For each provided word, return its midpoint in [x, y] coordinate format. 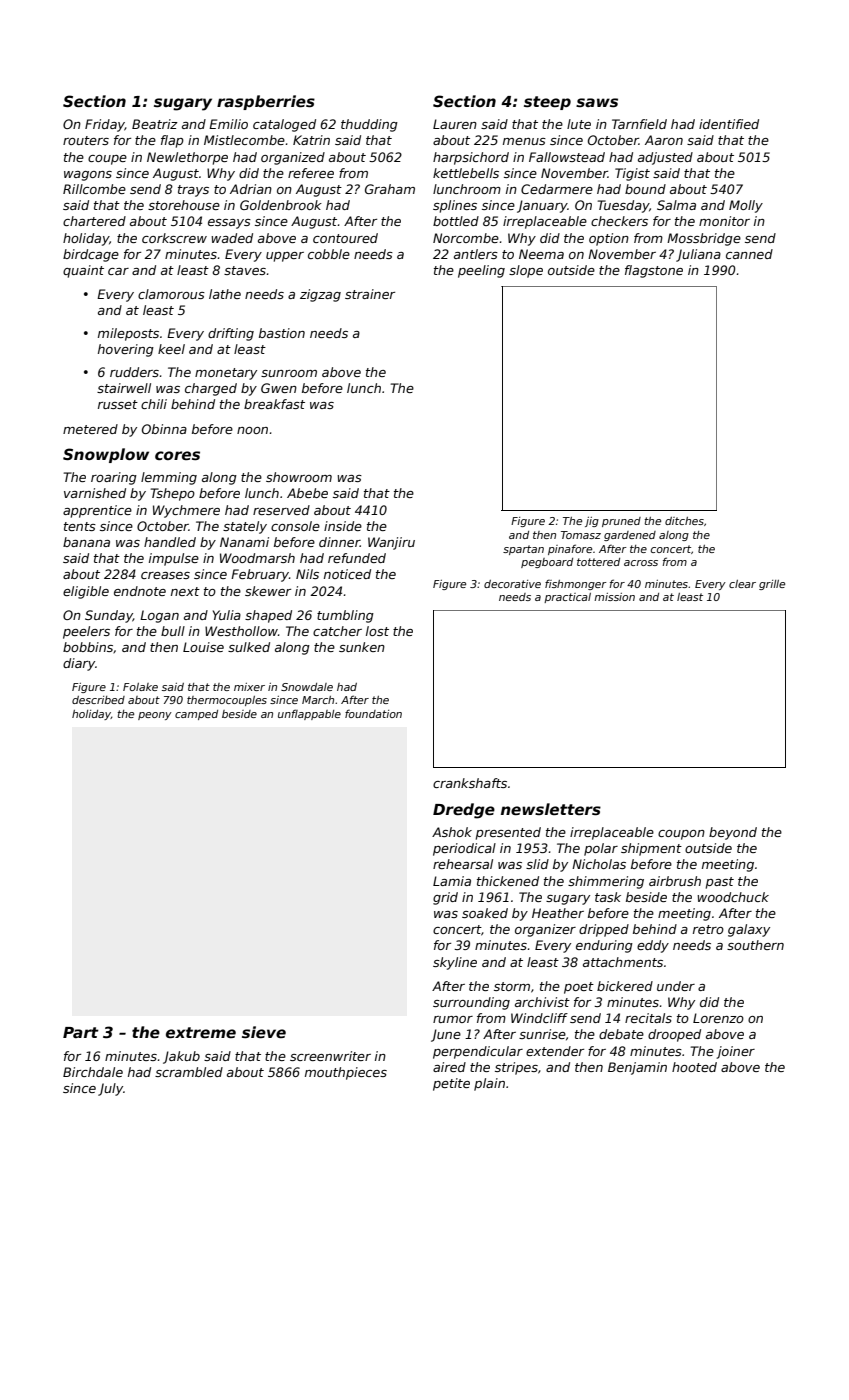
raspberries [266, 102]
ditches [684, 521]
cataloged [284, 125]
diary [79, 664]
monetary [226, 374]
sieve [264, 1032]
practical [567, 598]
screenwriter [330, 1056]
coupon [681, 835]
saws [597, 102]
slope [526, 271]
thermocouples [227, 701]
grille [772, 585]
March [318, 700]
